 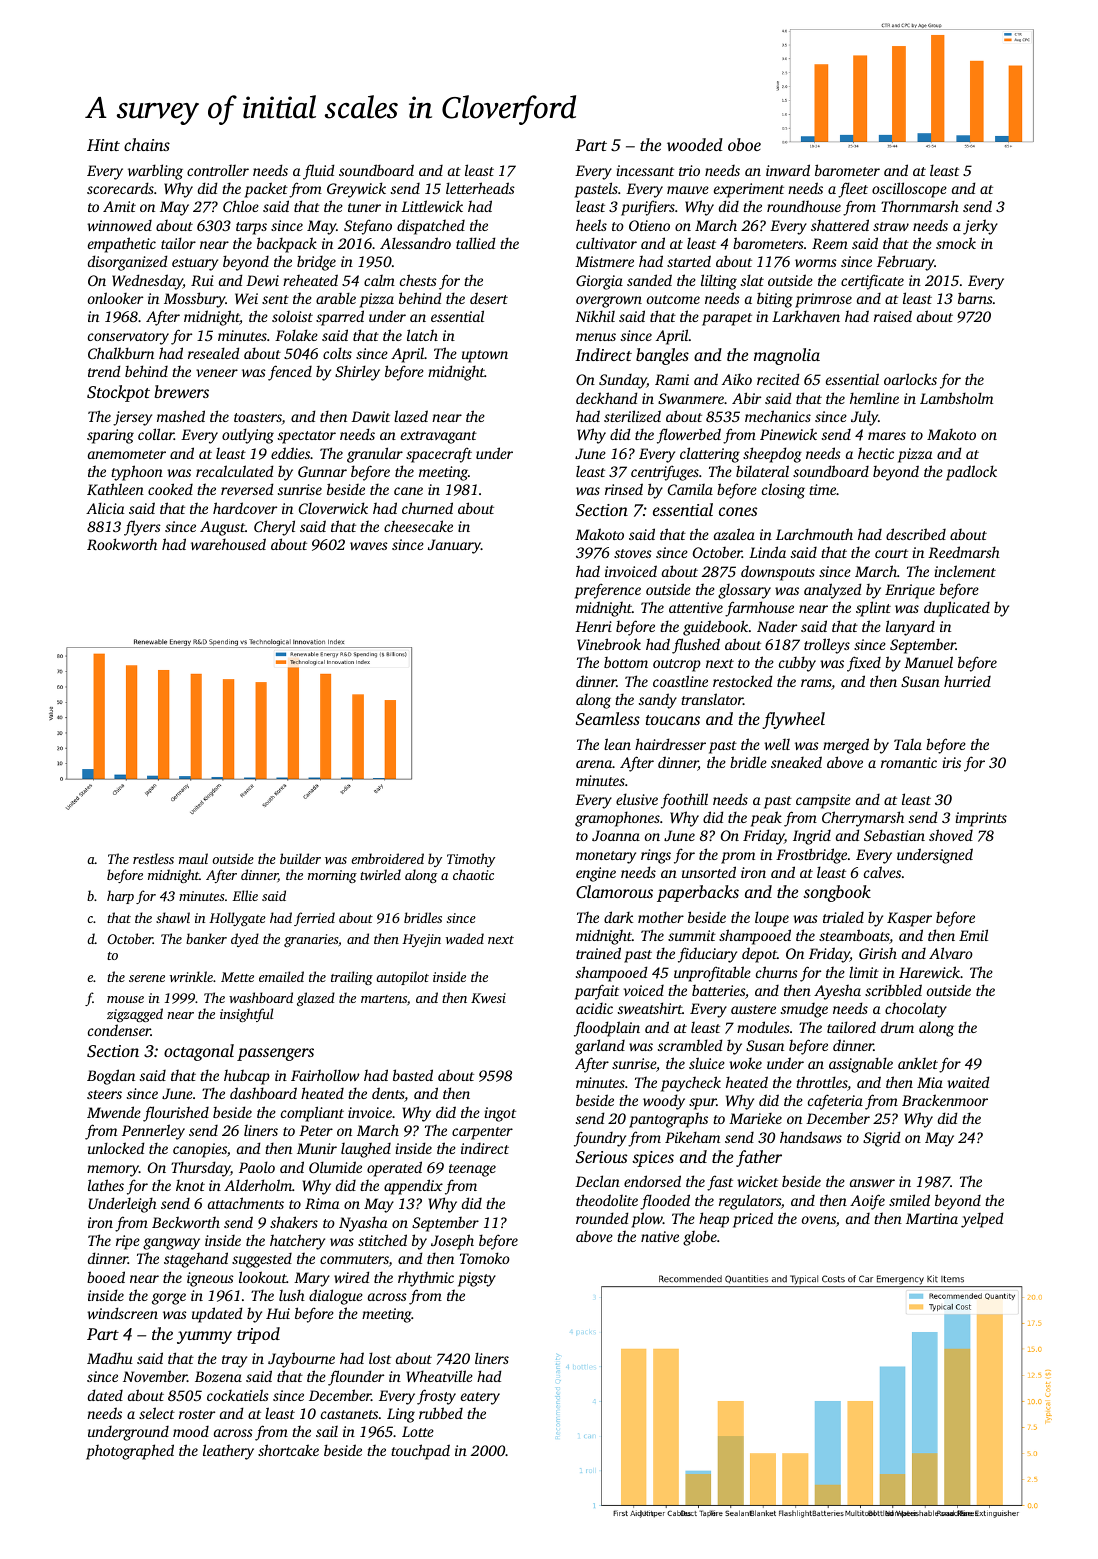 What do you see at coordinates (677, 665) in the screenshot?
I see `outcrop` at bounding box center [677, 665].
